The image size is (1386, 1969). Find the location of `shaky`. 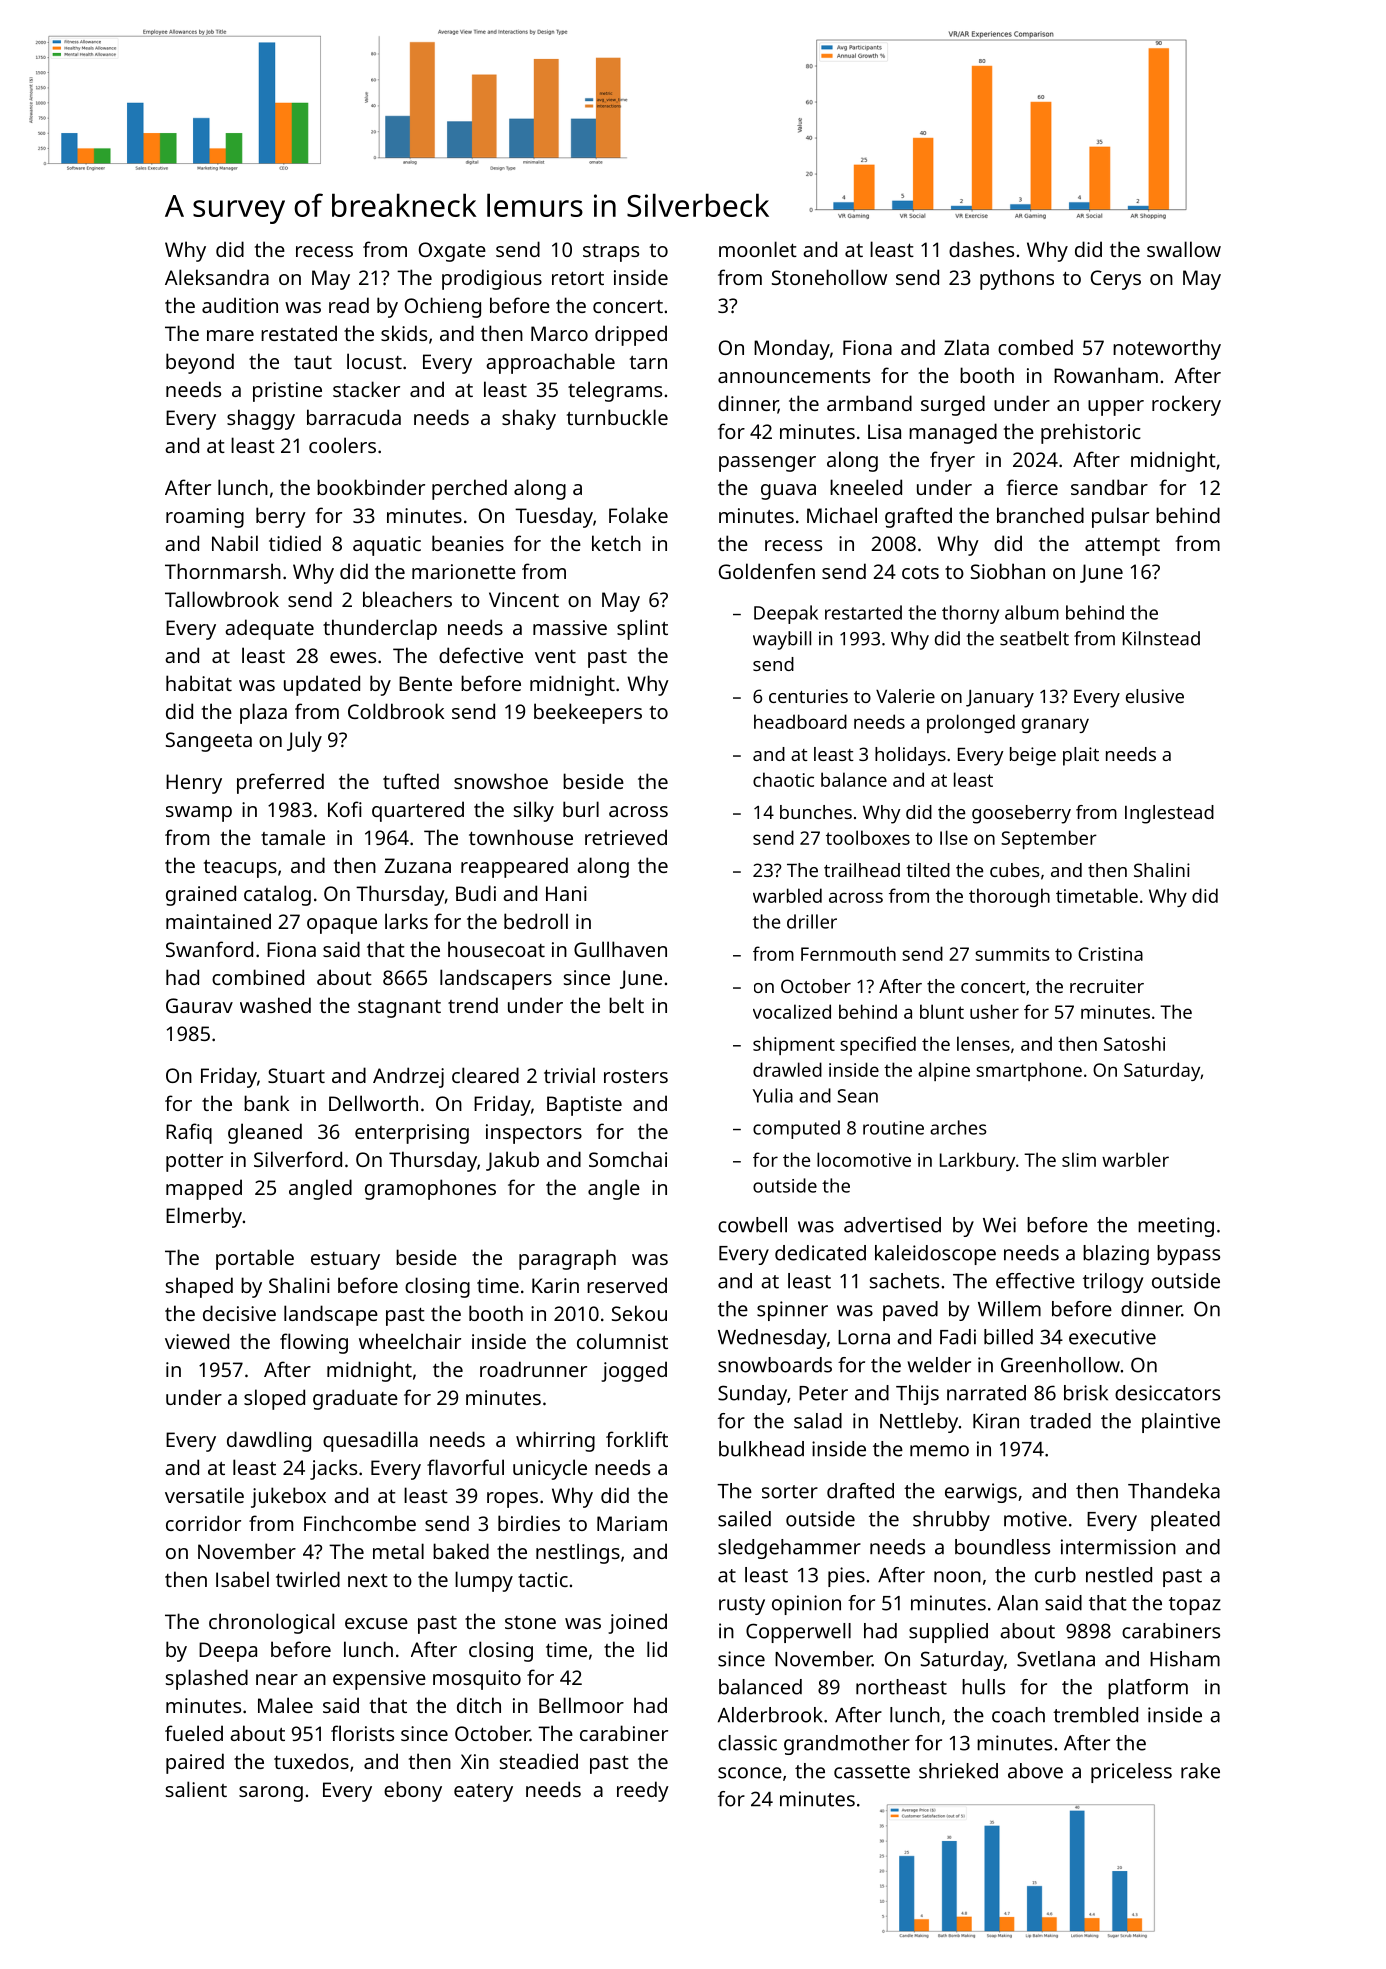

shaky is located at coordinates (529, 419).
